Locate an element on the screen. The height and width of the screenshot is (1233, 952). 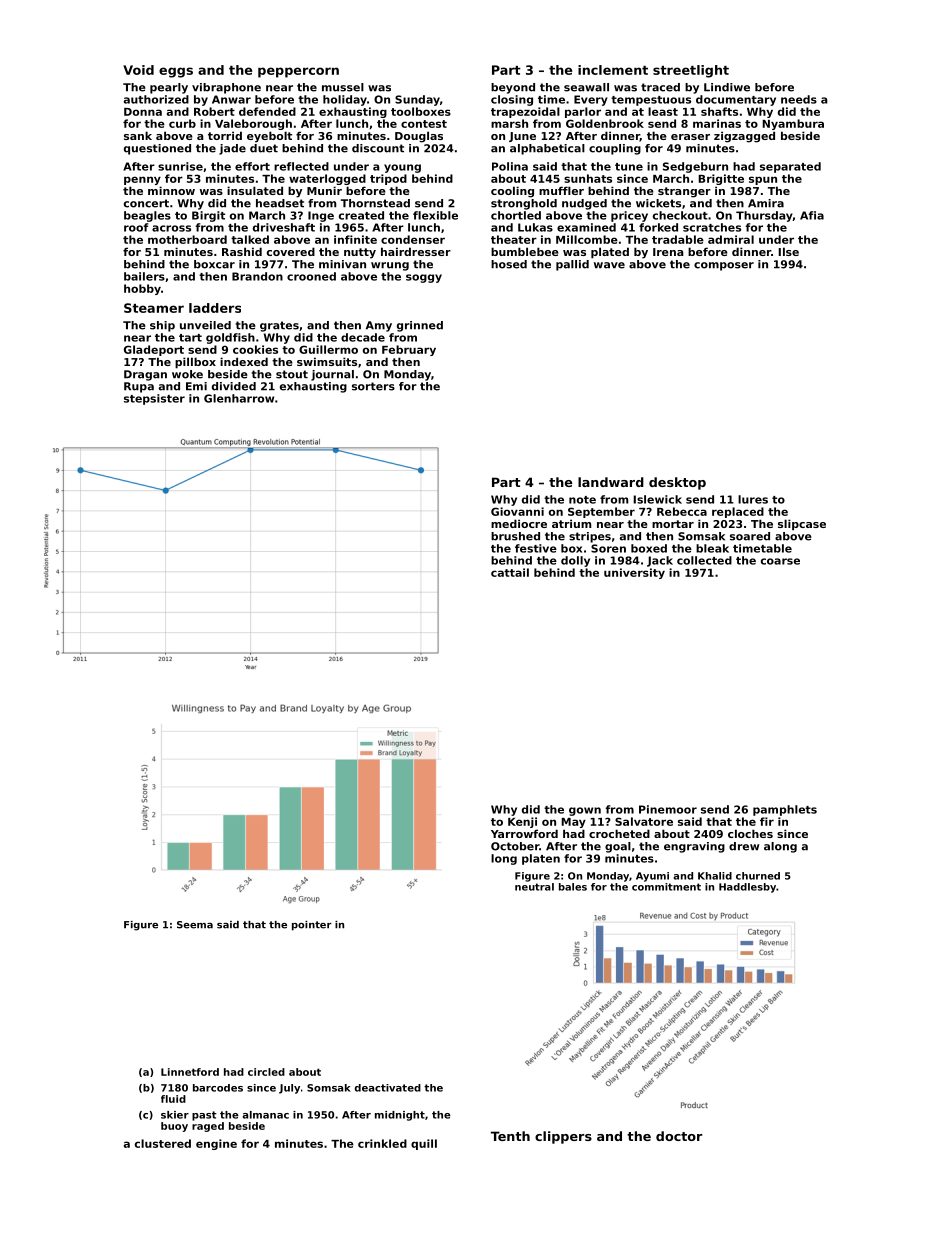
Yarrowford is located at coordinates (524, 833).
